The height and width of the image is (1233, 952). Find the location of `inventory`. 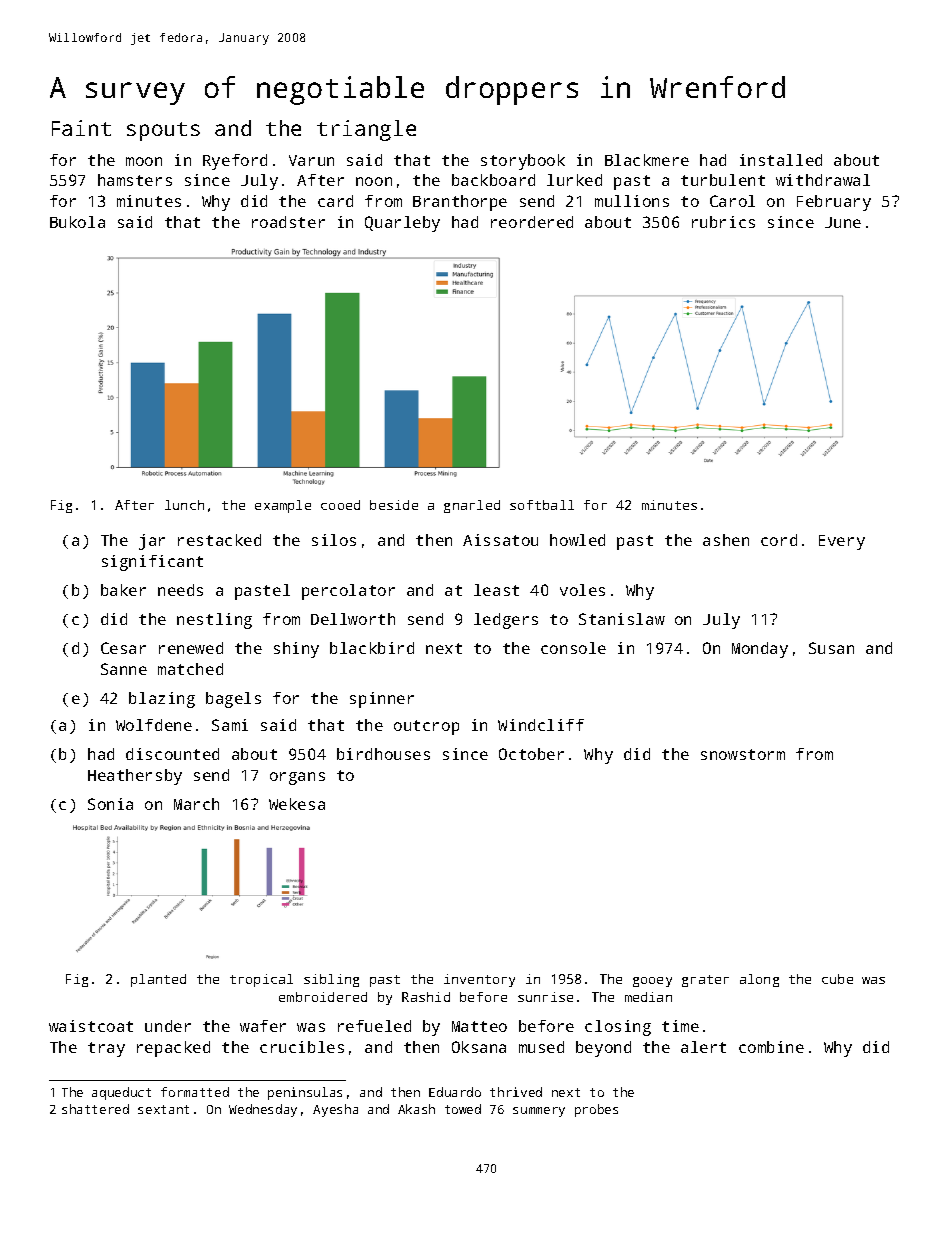

inventory is located at coordinates (479, 980).
